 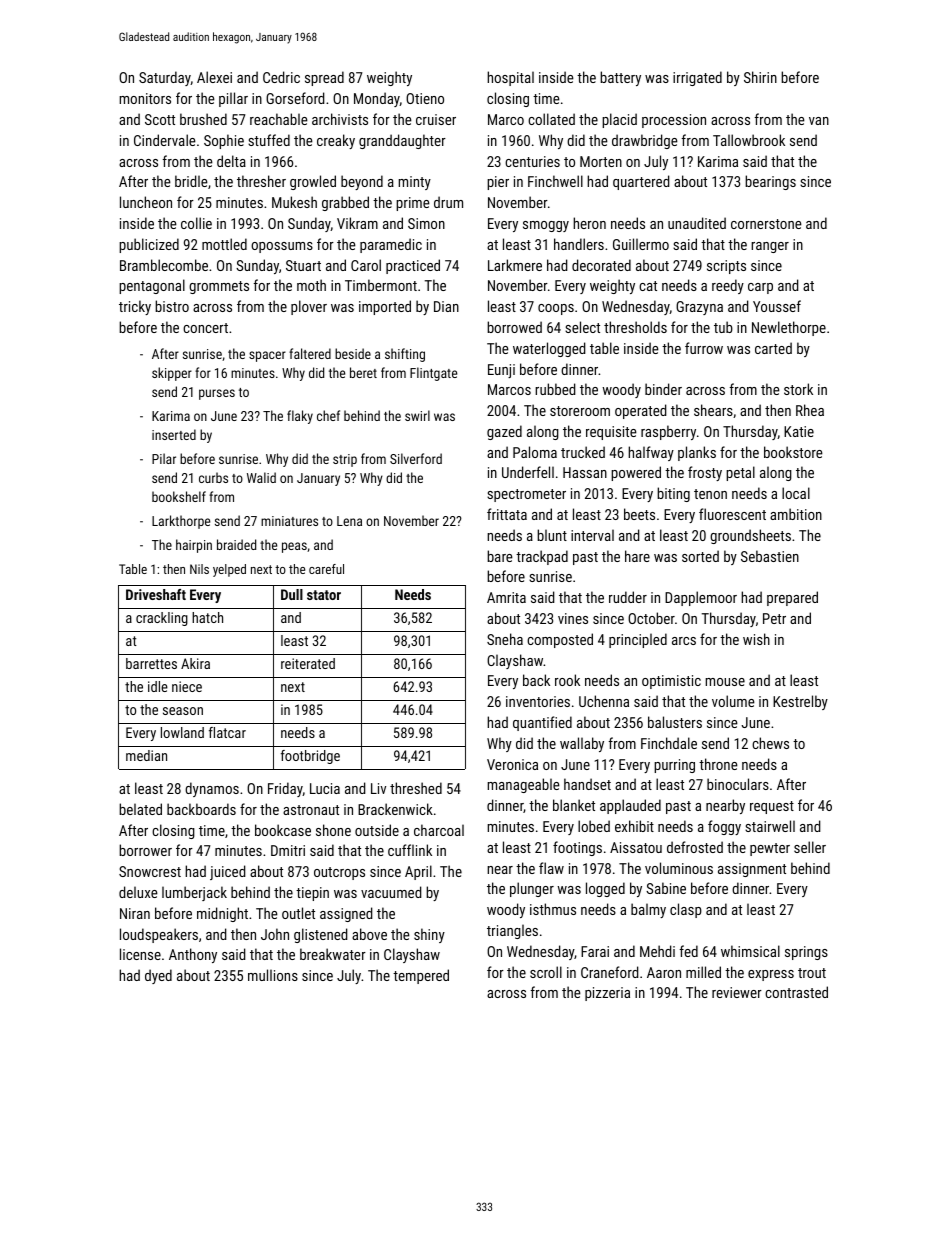 What do you see at coordinates (174, 434) in the screenshot?
I see `inserted` at bounding box center [174, 434].
